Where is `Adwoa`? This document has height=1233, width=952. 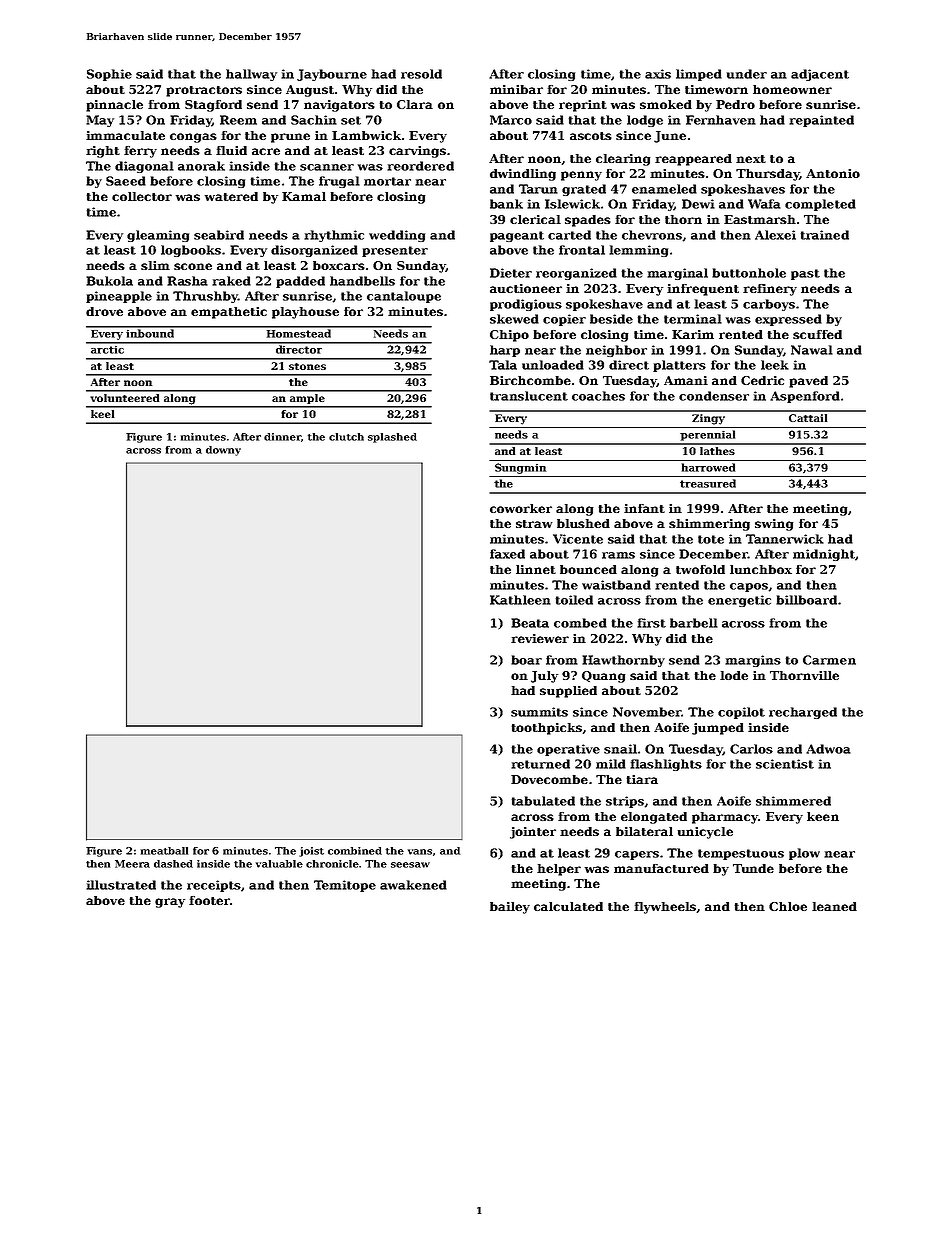
Adwoa is located at coordinates (828, 749).
